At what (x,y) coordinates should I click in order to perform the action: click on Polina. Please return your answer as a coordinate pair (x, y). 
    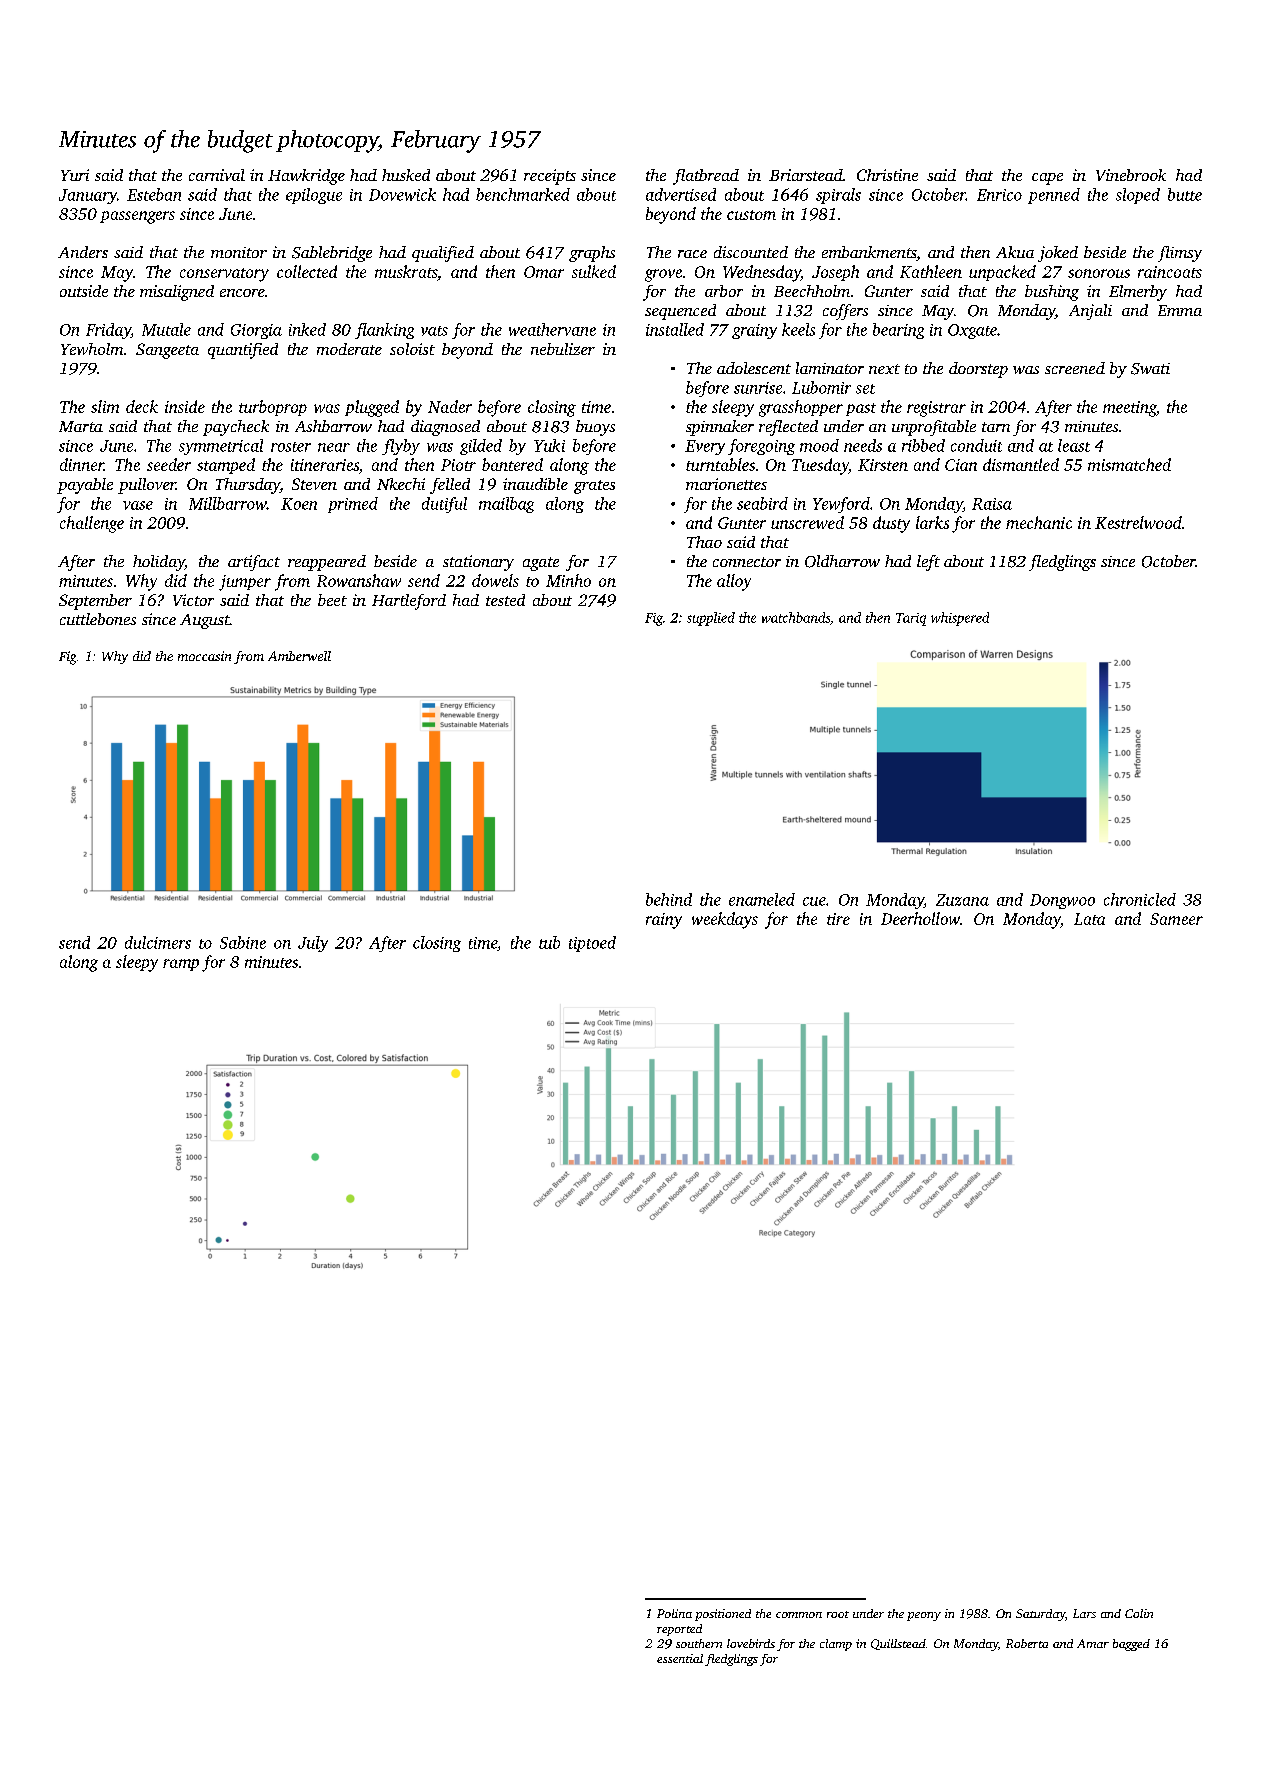
    Looking at the image, I should click on (674, 1613).
